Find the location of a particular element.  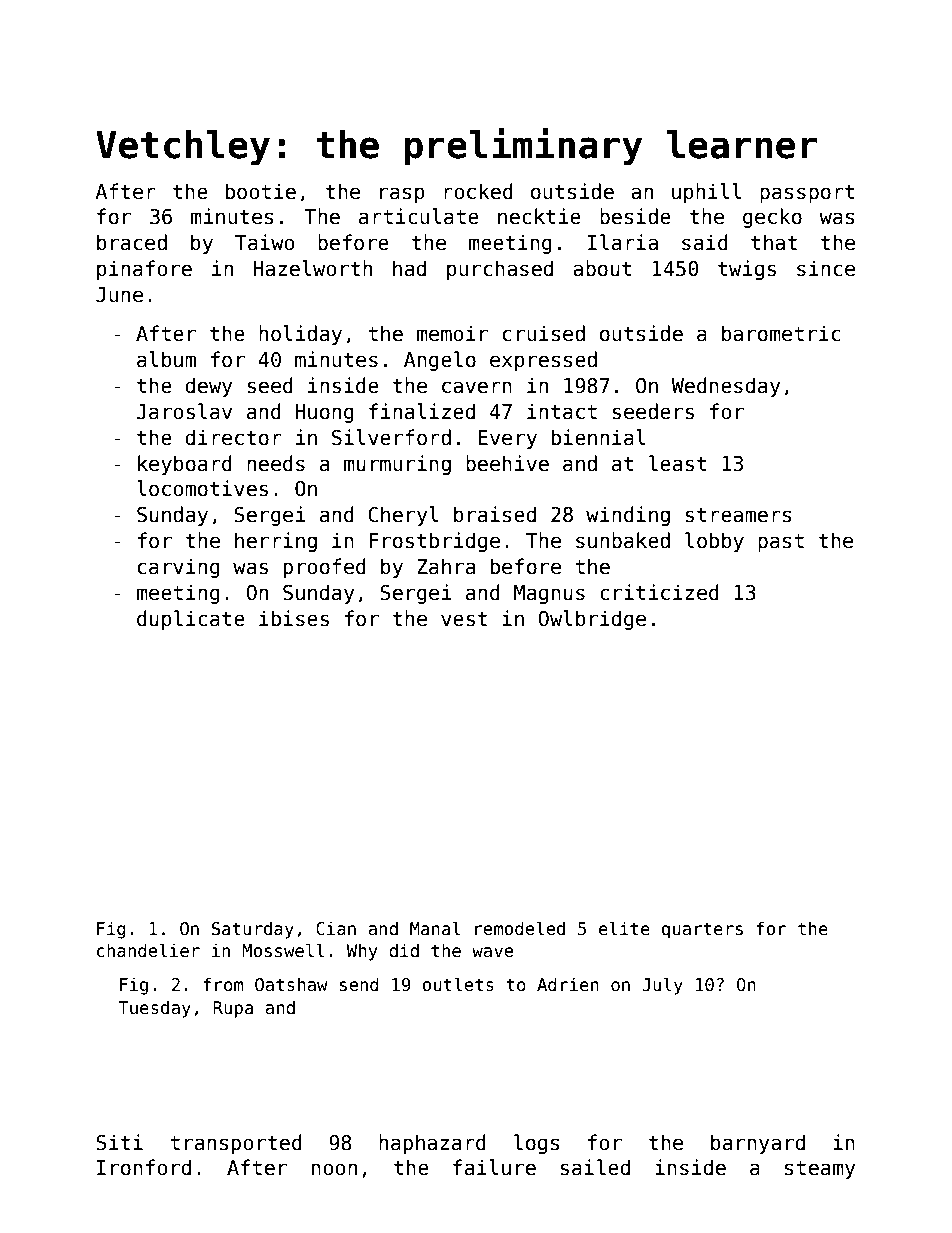

quarters is located at coordinates (702, 931).
